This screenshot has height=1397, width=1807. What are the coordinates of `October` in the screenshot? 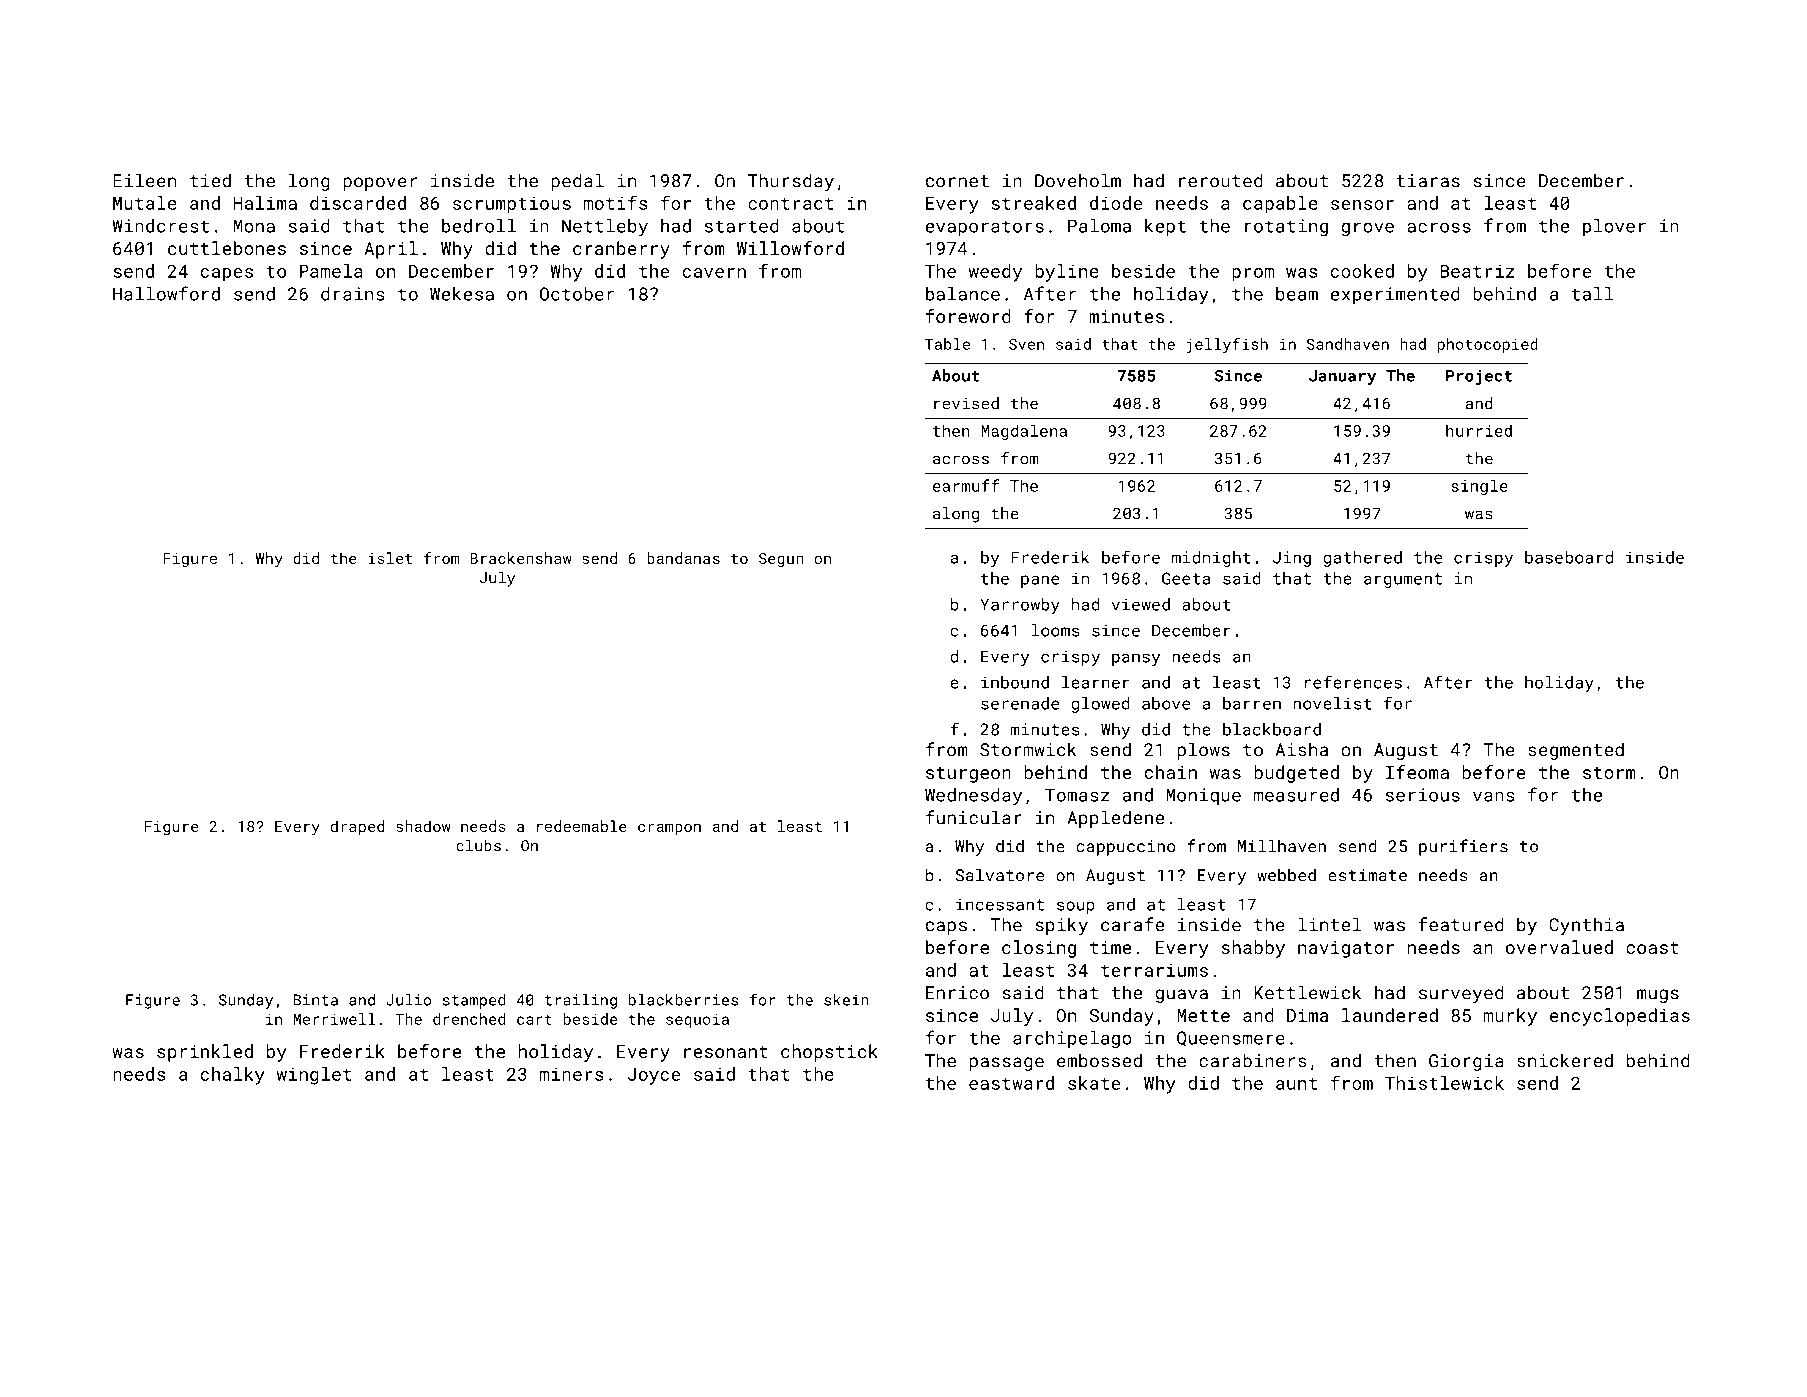 It's located at (577, 294).
